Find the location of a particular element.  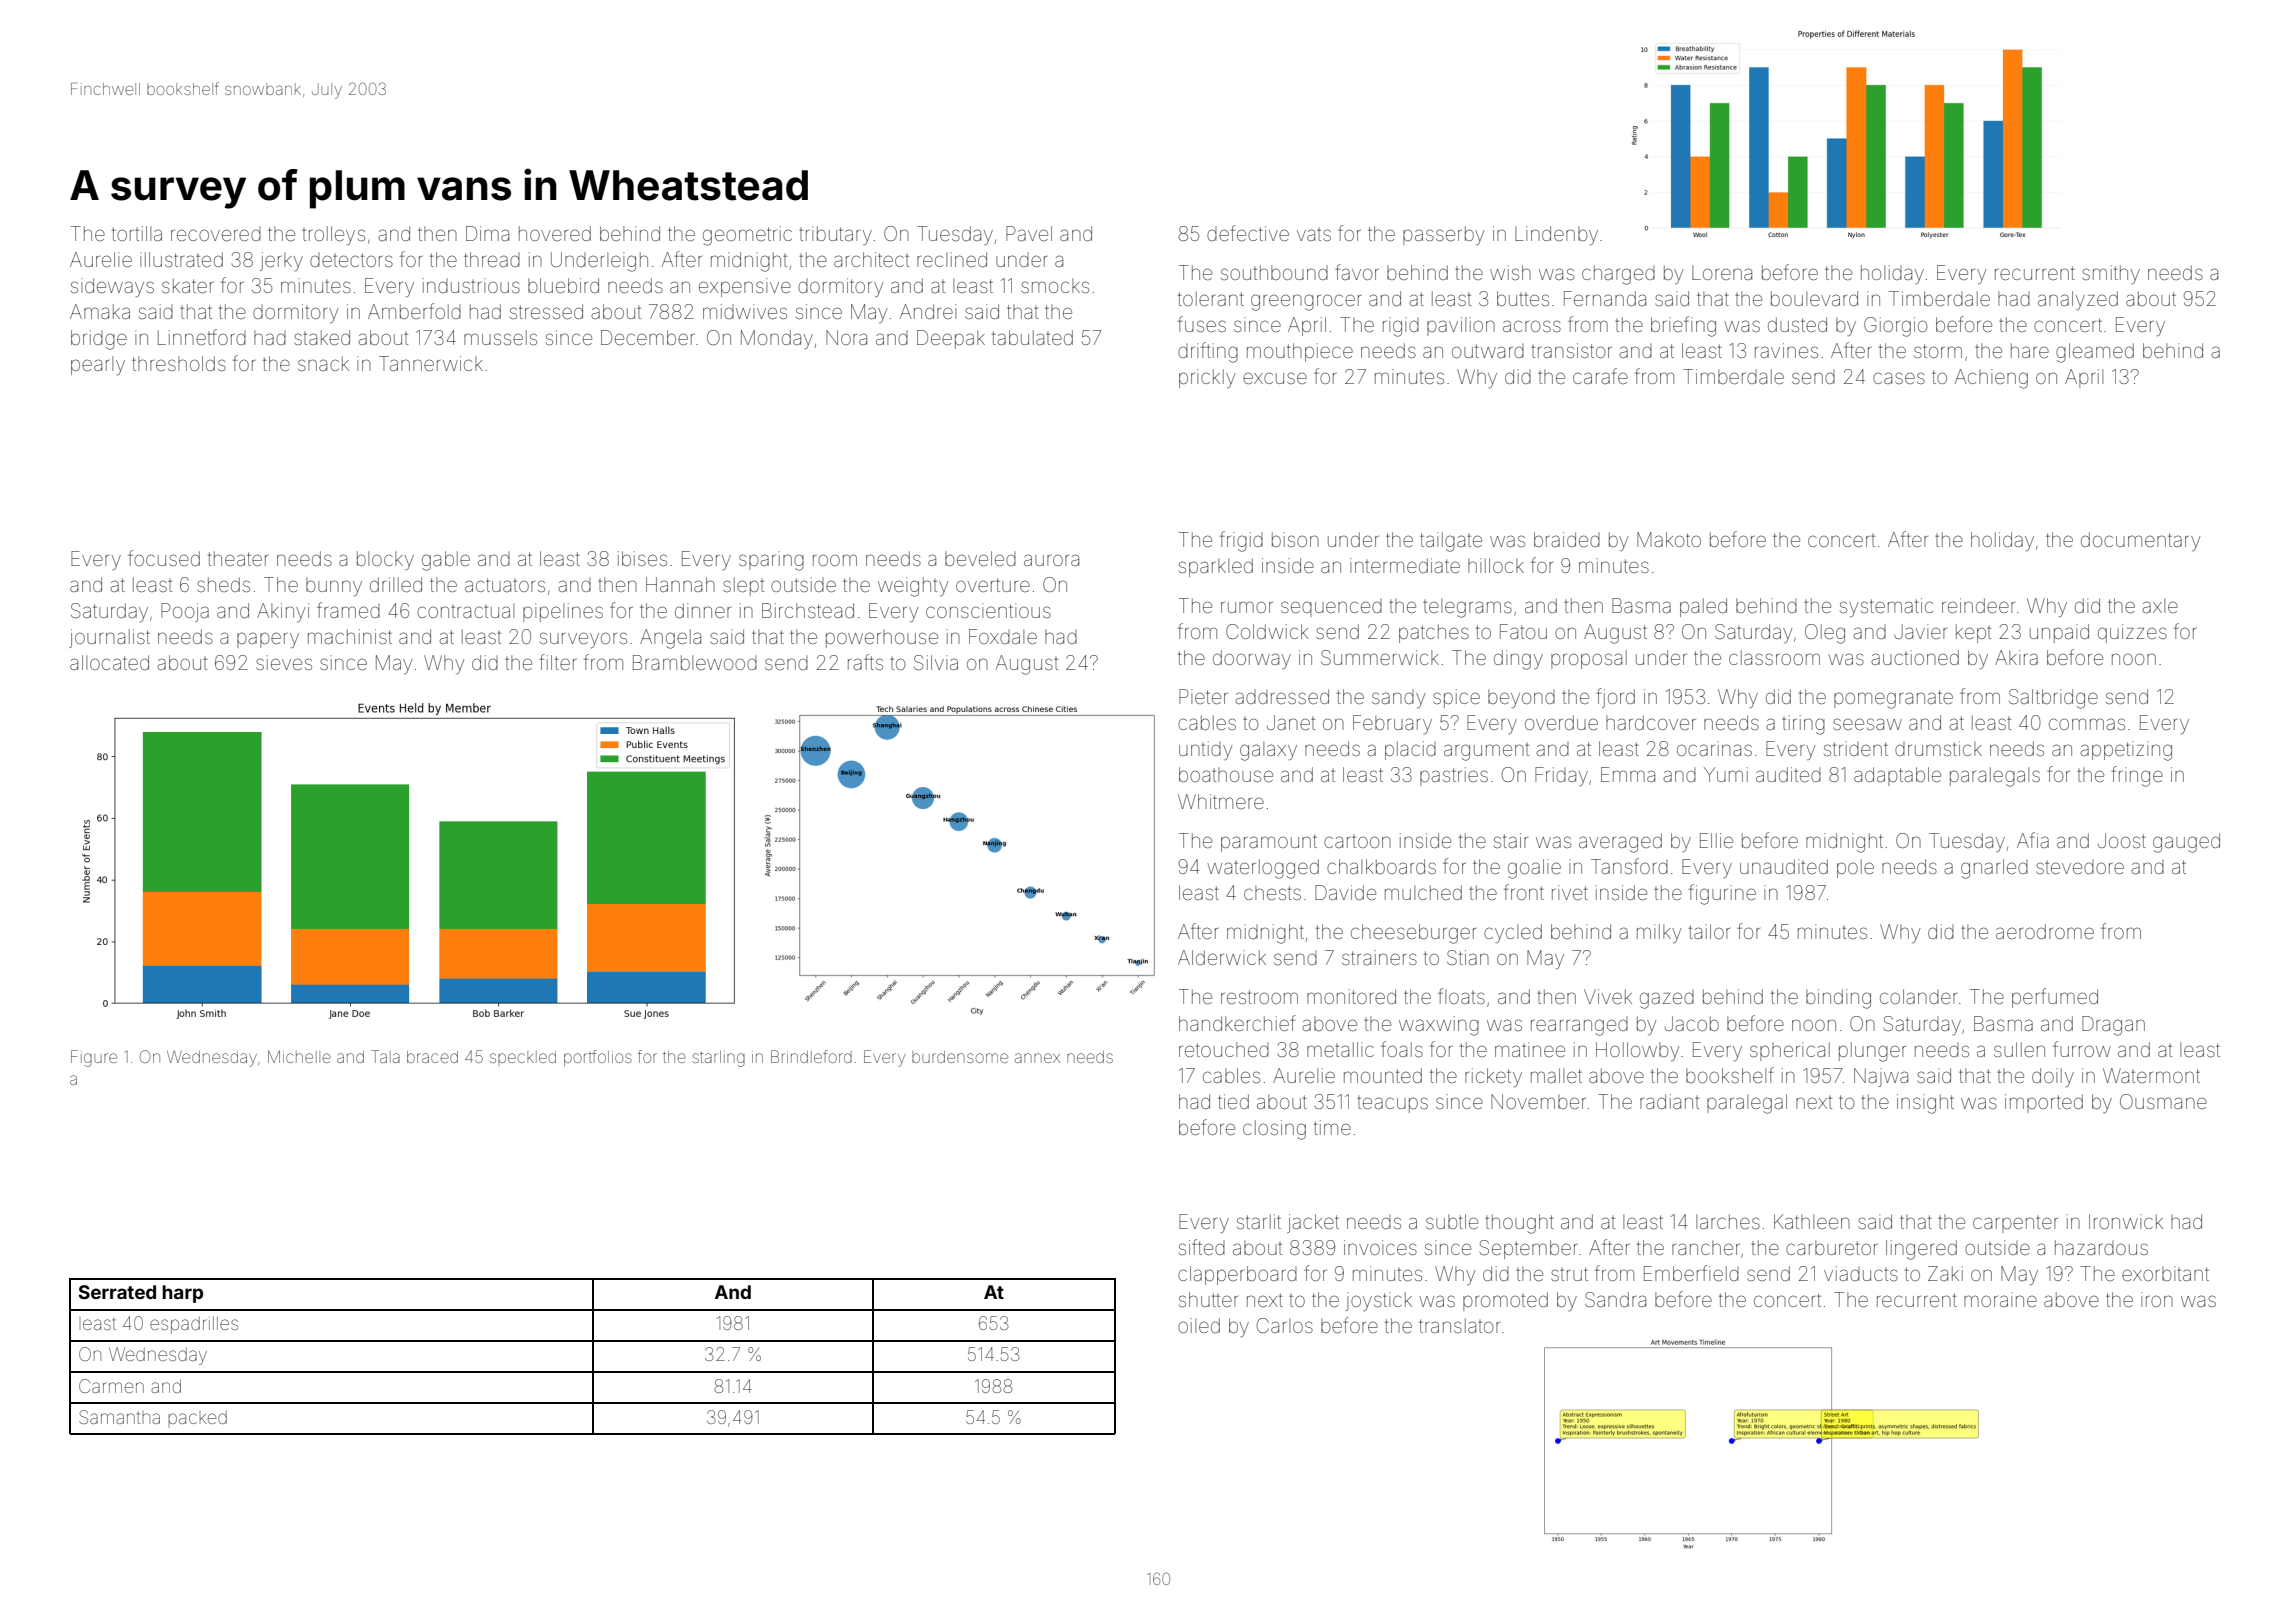

Samantha is located at coordinates (119, 1417).
